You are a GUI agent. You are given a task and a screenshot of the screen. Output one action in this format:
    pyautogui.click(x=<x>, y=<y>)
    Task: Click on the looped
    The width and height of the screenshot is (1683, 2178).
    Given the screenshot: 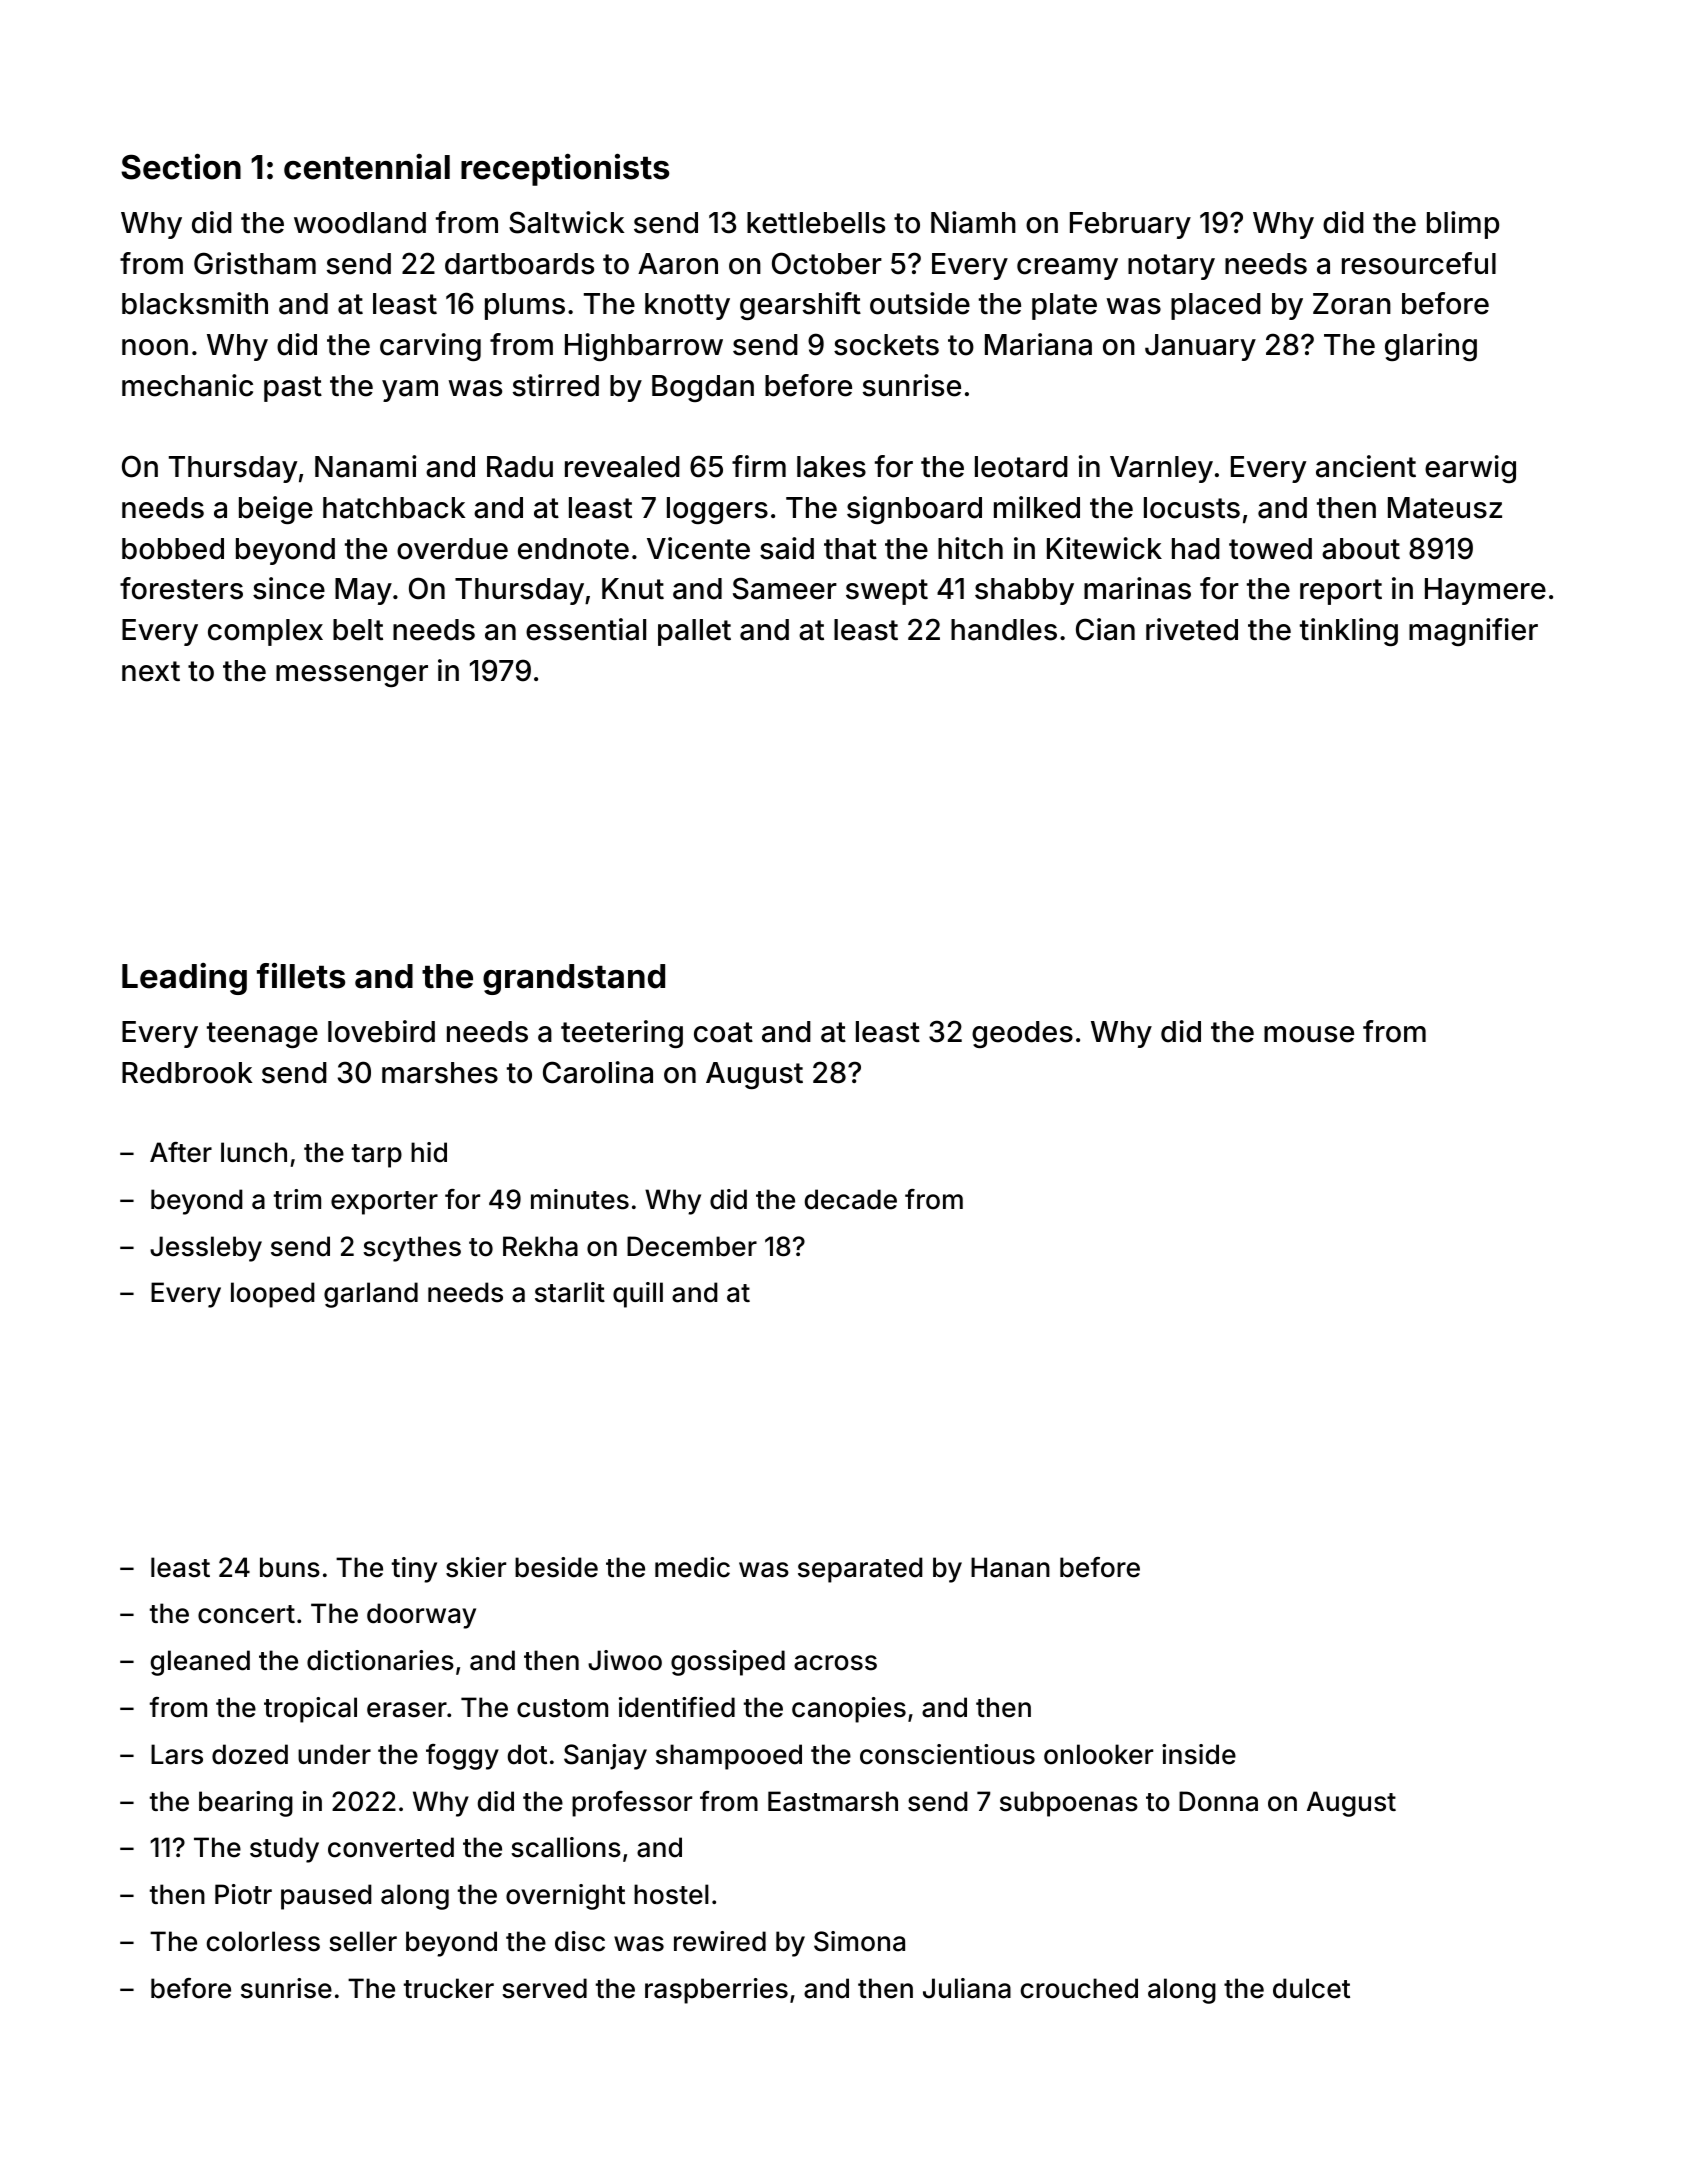 What is the action you would take?
    pyautogui.click(x=273, y=1295)
